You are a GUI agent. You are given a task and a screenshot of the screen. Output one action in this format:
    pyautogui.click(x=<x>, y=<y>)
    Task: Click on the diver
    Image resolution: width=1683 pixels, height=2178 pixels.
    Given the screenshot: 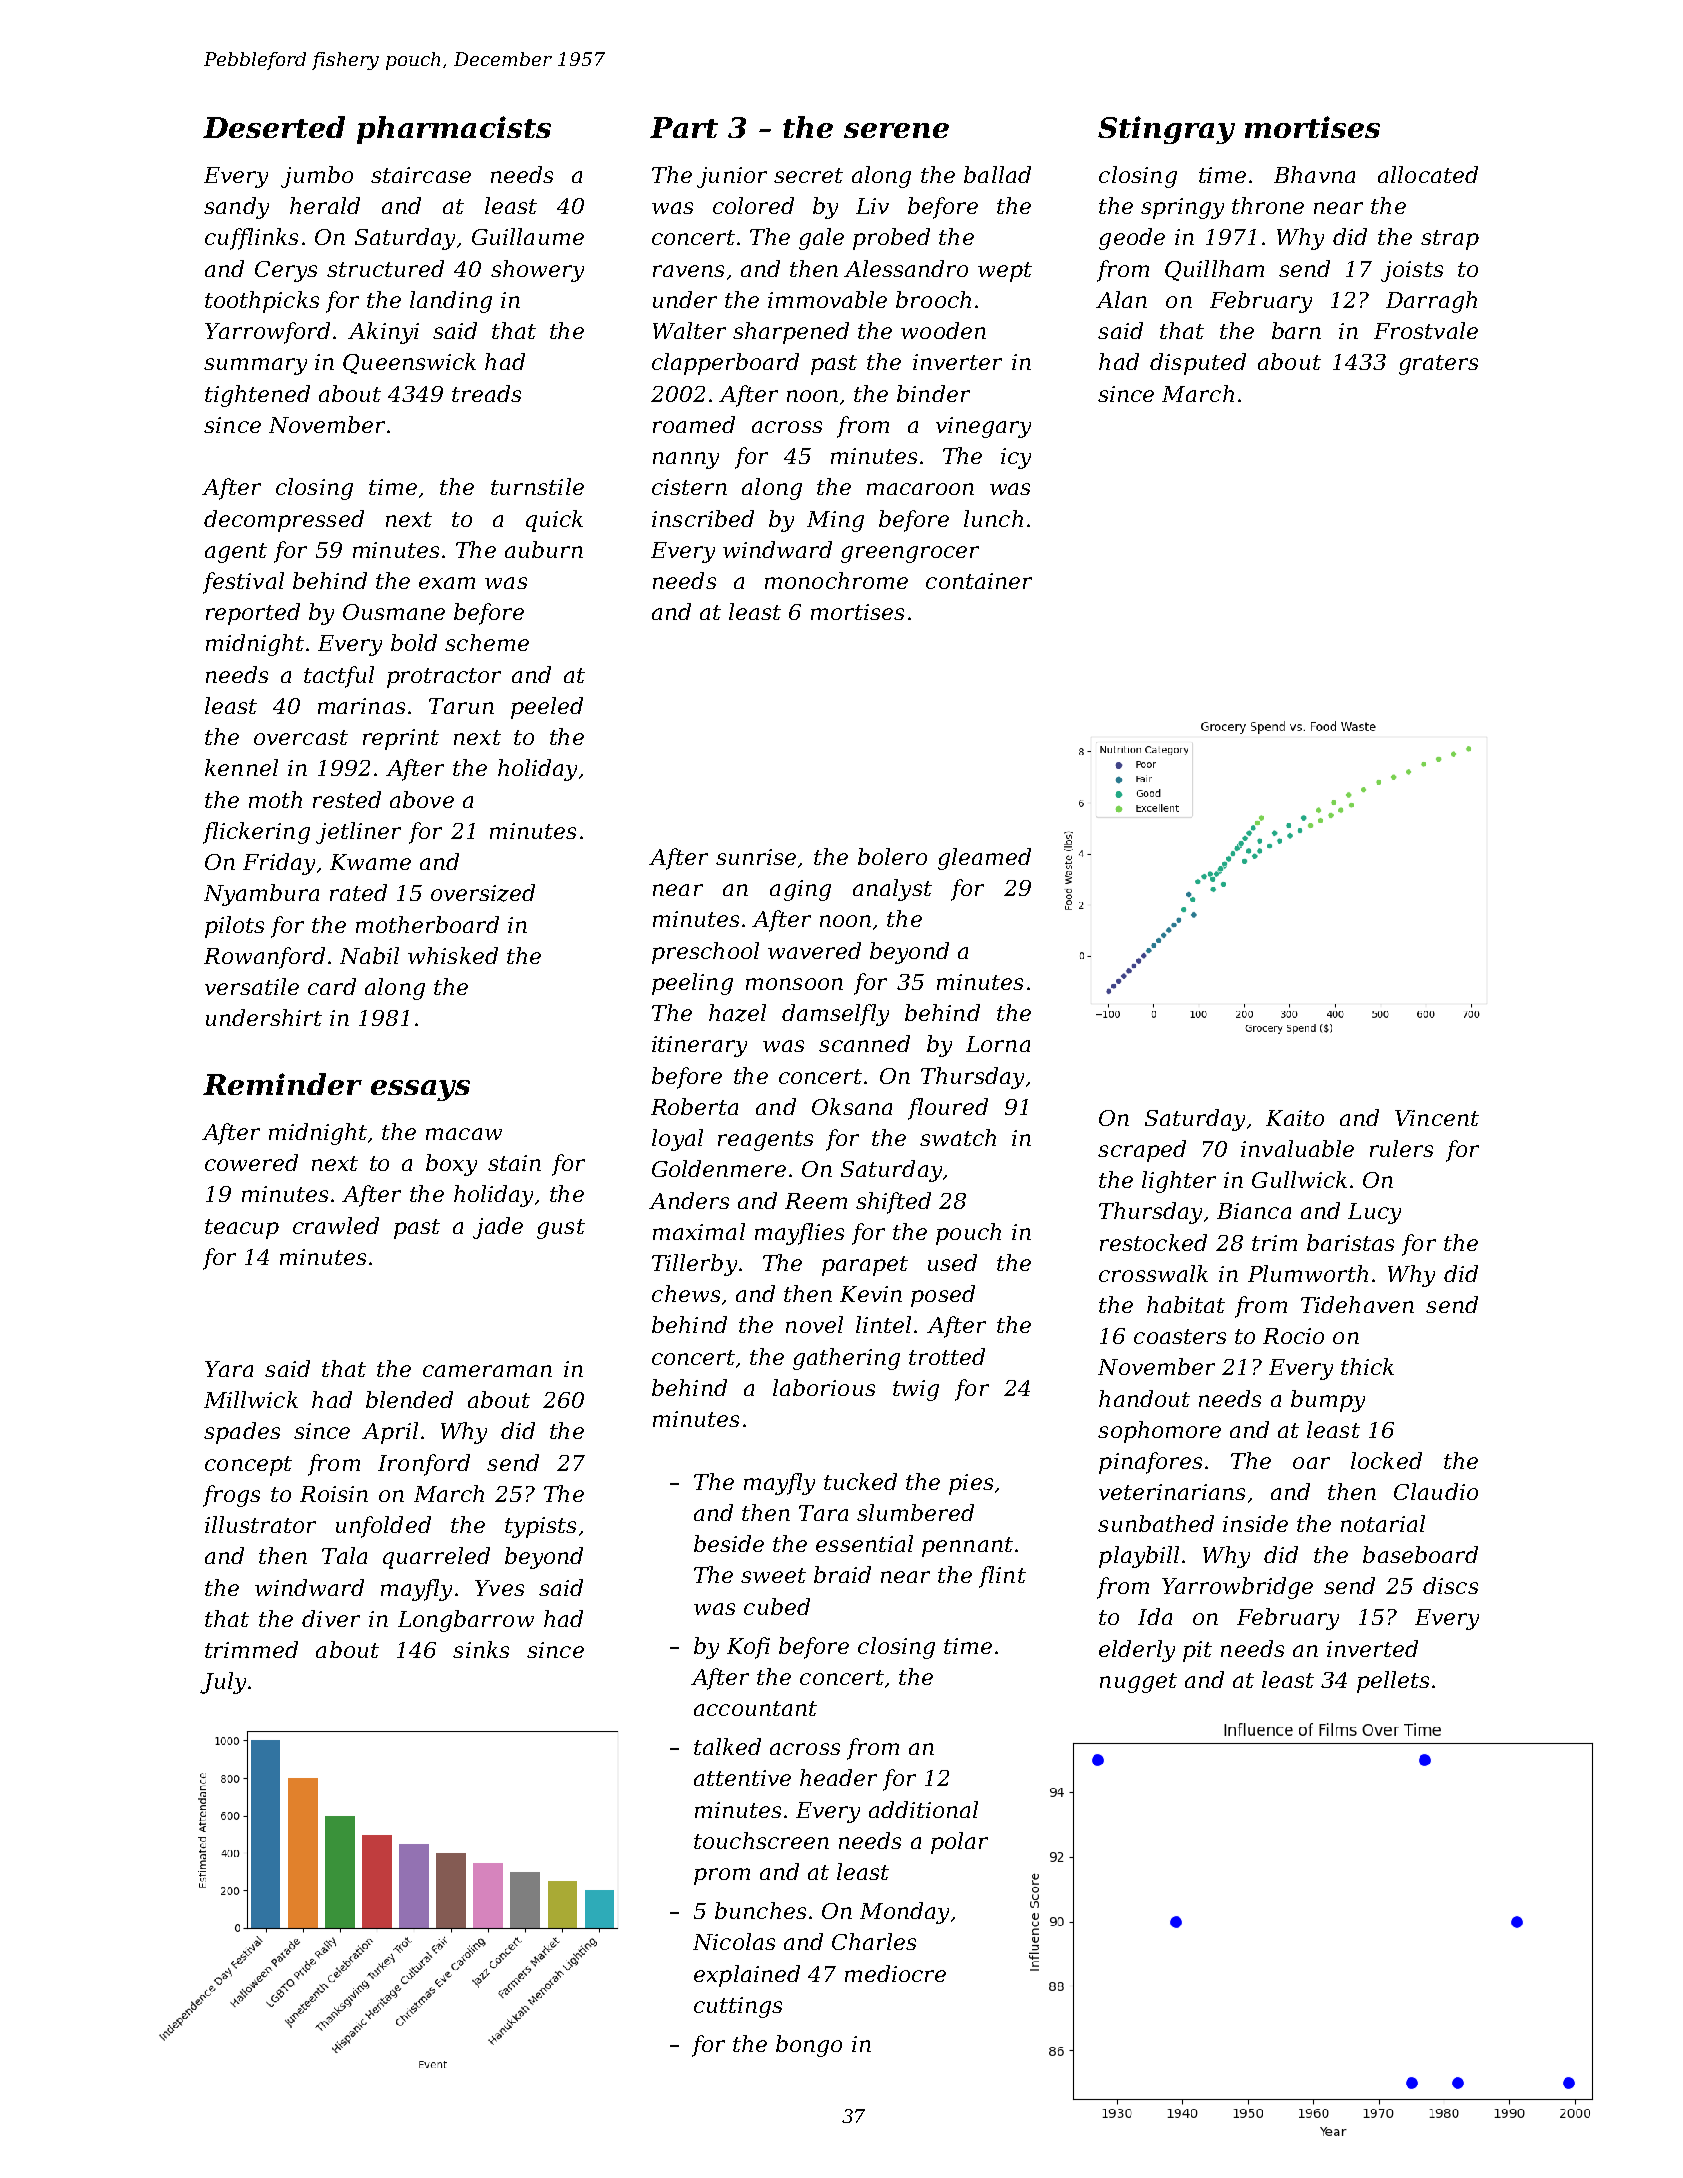 What is the action you would take?
    pyautogui.click(x=331, y=1618)
